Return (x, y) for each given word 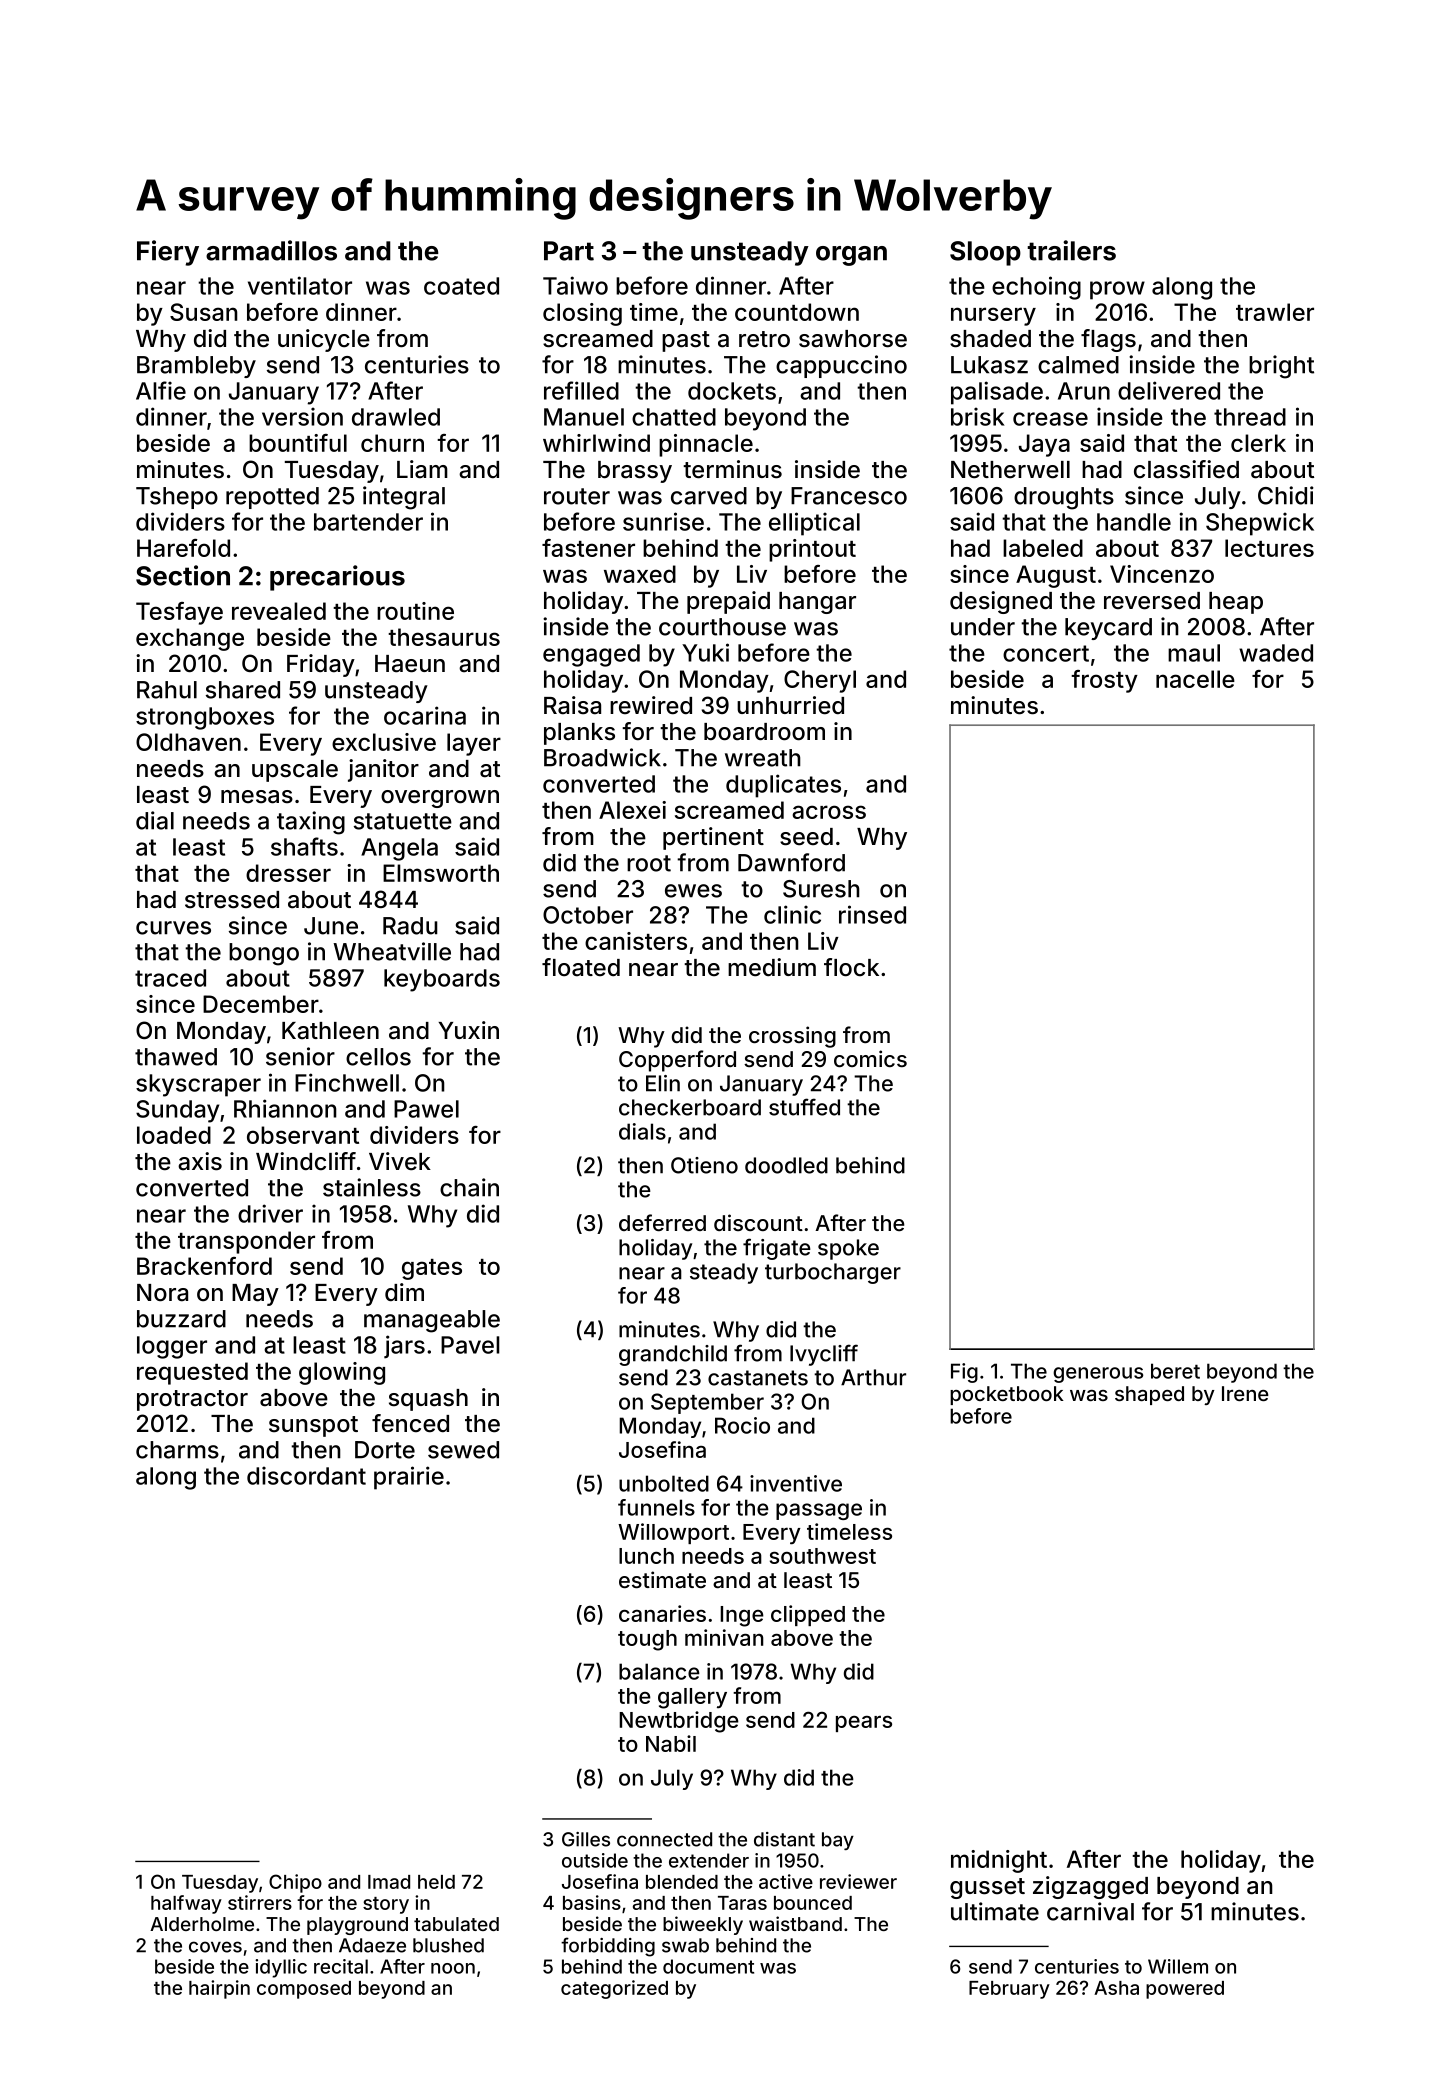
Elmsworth (441, 873)
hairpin (219, 1989)
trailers (1071, 250)
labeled (1043, 548)
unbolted (664, 1483)
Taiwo (575, 285)
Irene (1245, 1393)
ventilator (300, 285)
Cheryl (820, 681)
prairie (409, 1478)
